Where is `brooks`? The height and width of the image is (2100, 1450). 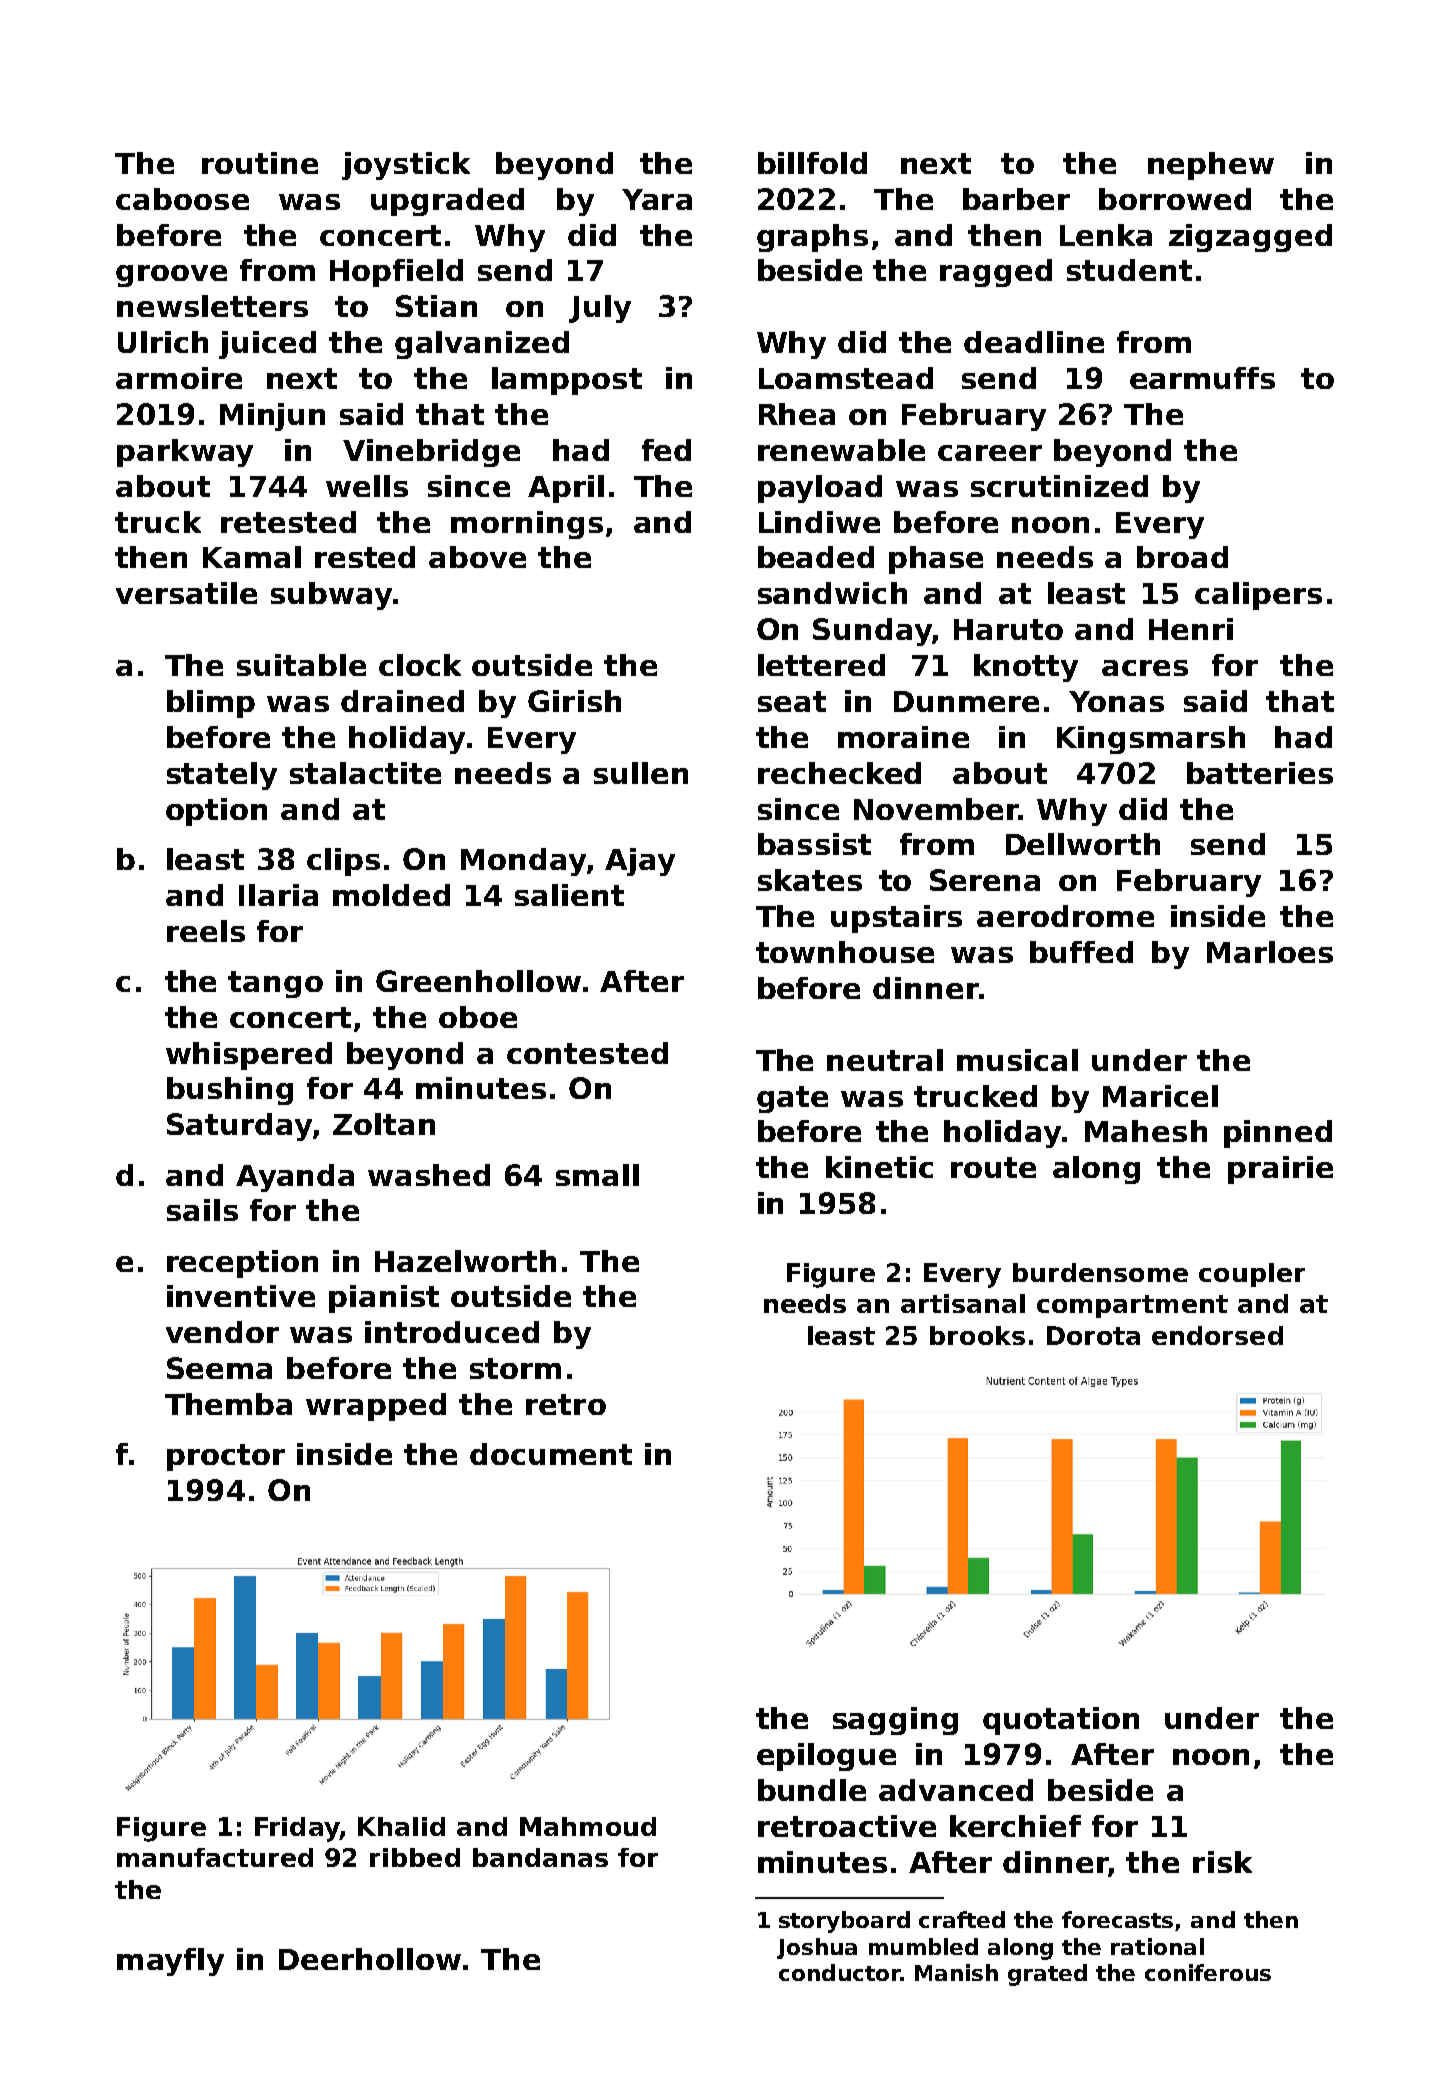
brooks is located at coordinates (977, 1335).
